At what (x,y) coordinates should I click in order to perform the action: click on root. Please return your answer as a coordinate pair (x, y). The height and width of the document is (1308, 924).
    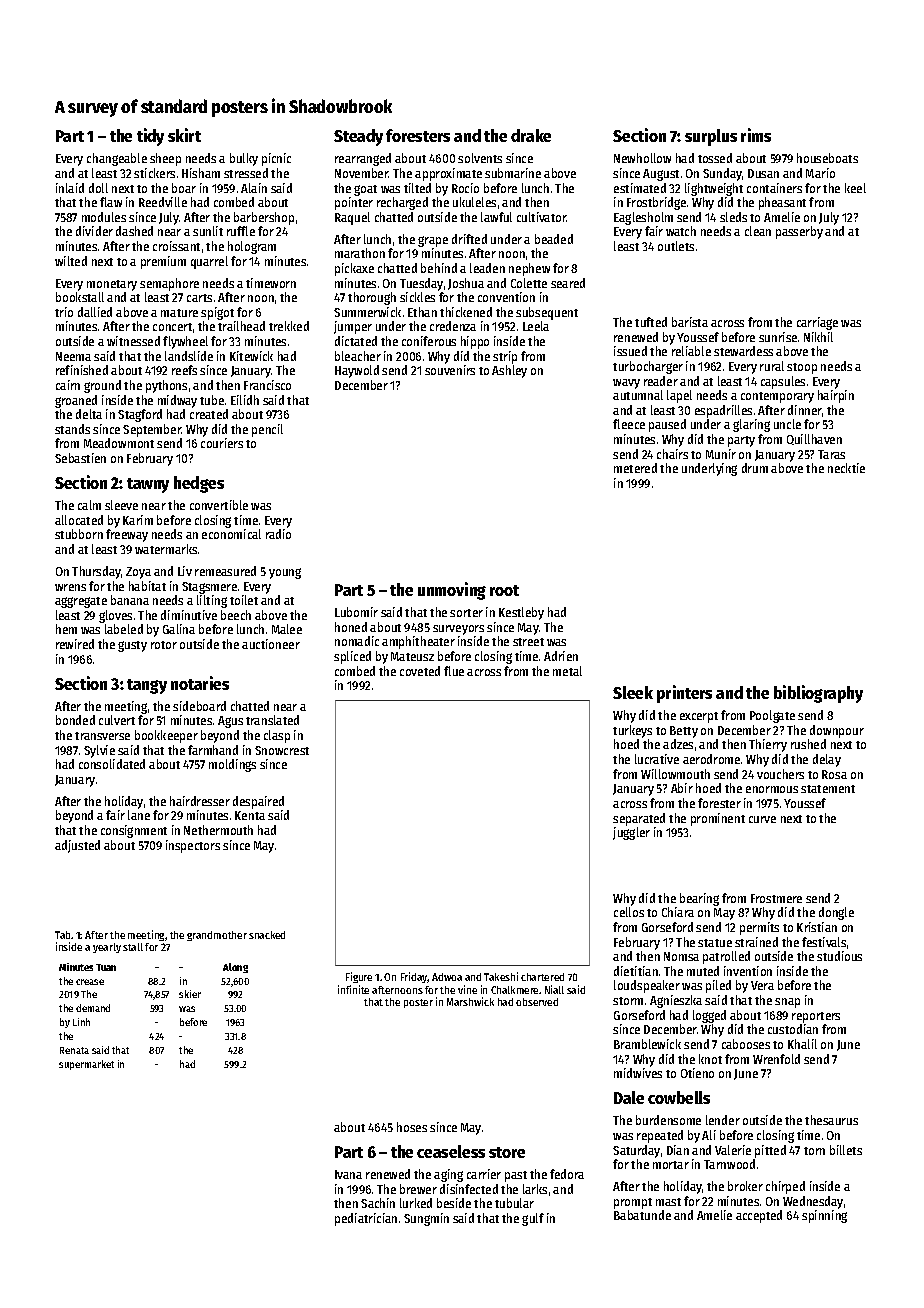
    Looking at the image, I should click on (504, 590).
